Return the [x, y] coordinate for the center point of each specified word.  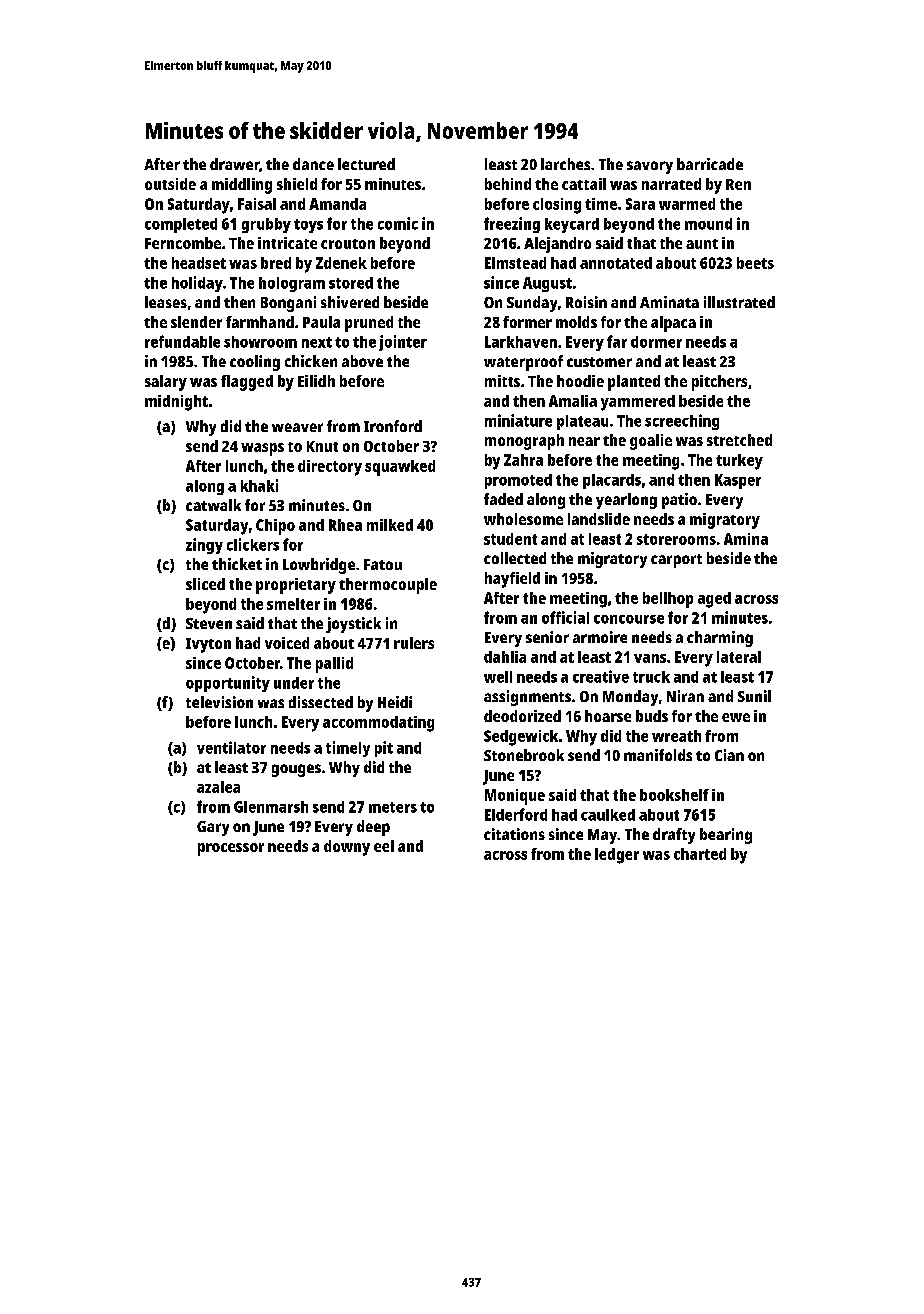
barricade [710, 164]
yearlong [626, 501]
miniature [518, 420]
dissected [321, 702]
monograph [524, 442]
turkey [739, 462]
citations [514, 834]
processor [231, 849]
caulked [608, 815]
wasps [262, 449]
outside [170, 184]
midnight [176, 403]
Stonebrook [524, 755]
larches [565, 164]
